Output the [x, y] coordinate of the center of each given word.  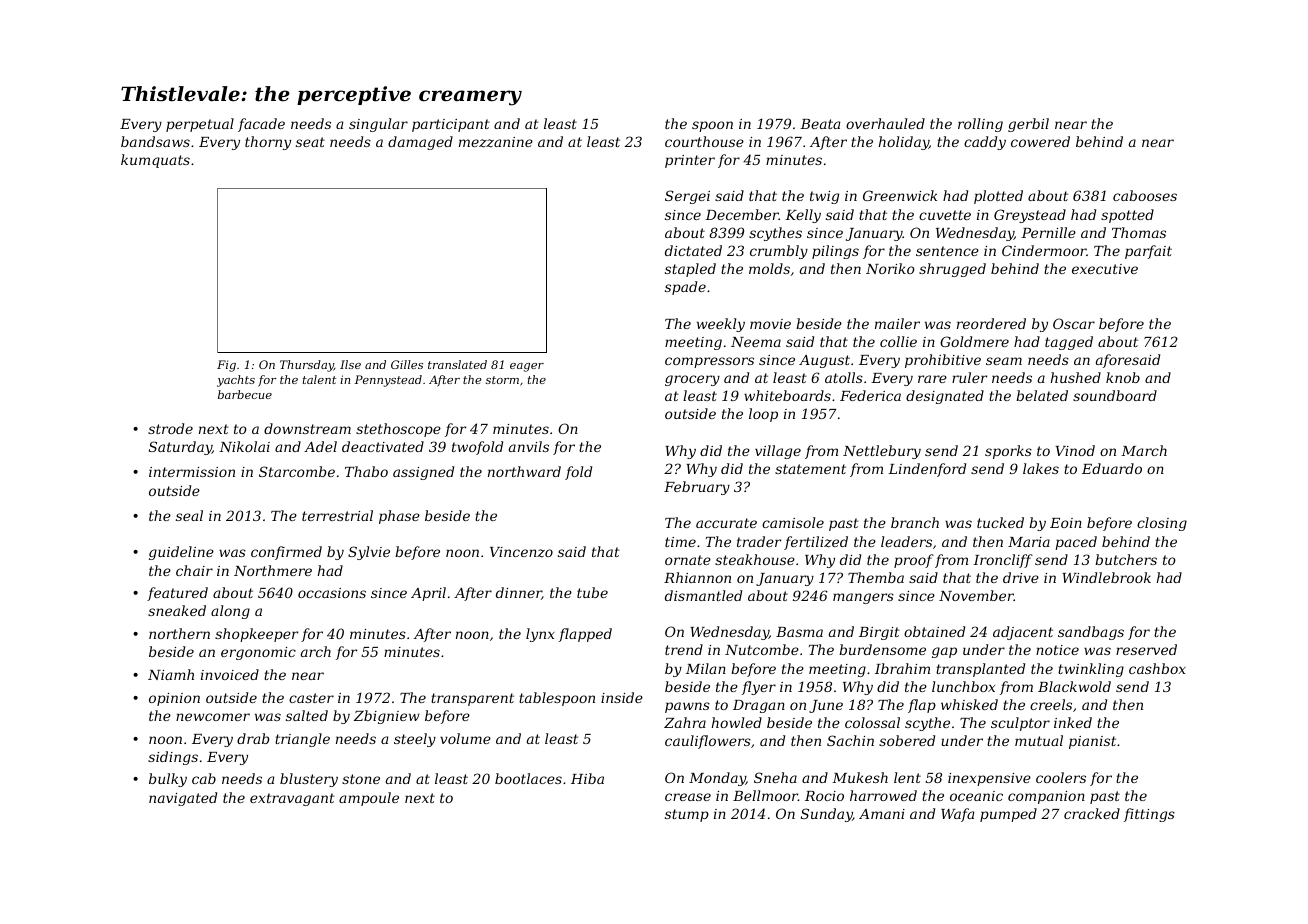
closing [1162, 524]
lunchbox [963, 686]
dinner [519, 593]
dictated [693, 250]
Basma [799, 632]
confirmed [286, 553]
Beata [820, 124]
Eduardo [1112, 468]
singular [378, 125]
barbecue [245, 394]
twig [824, 197]
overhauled [885, 123]
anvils [529, 446]
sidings [173, 758]
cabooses [1145, 195]
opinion [174, 699]
